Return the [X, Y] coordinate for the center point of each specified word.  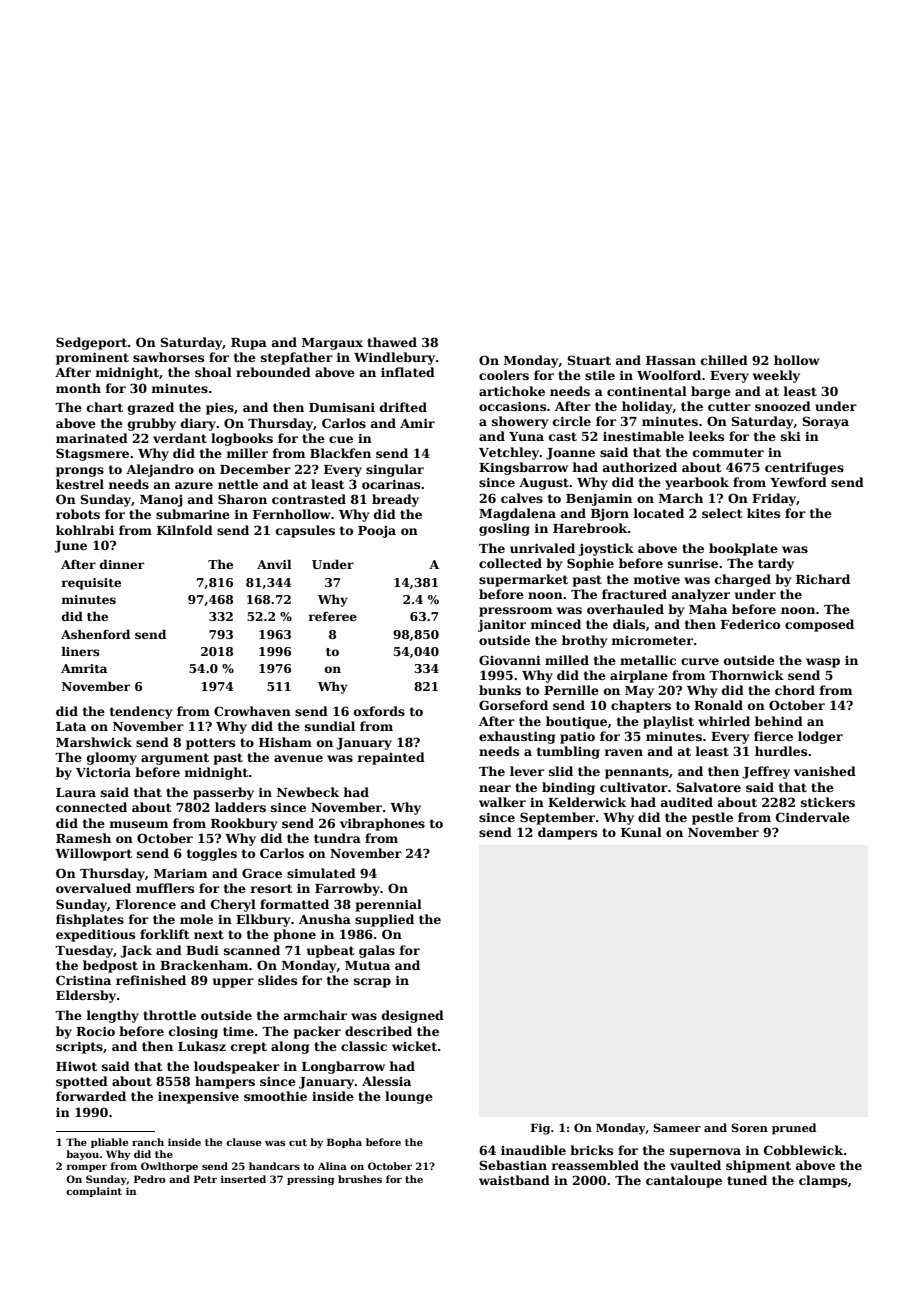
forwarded [91, 1096]
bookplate [743, 549]
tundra [337, 838]
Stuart [589, 360]
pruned [794, 1129]
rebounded [273, 372]
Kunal [641, 832]
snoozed [783, 406]
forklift [165, 934]
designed [413, 1016]
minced [555, 624]
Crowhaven [252, 711]
